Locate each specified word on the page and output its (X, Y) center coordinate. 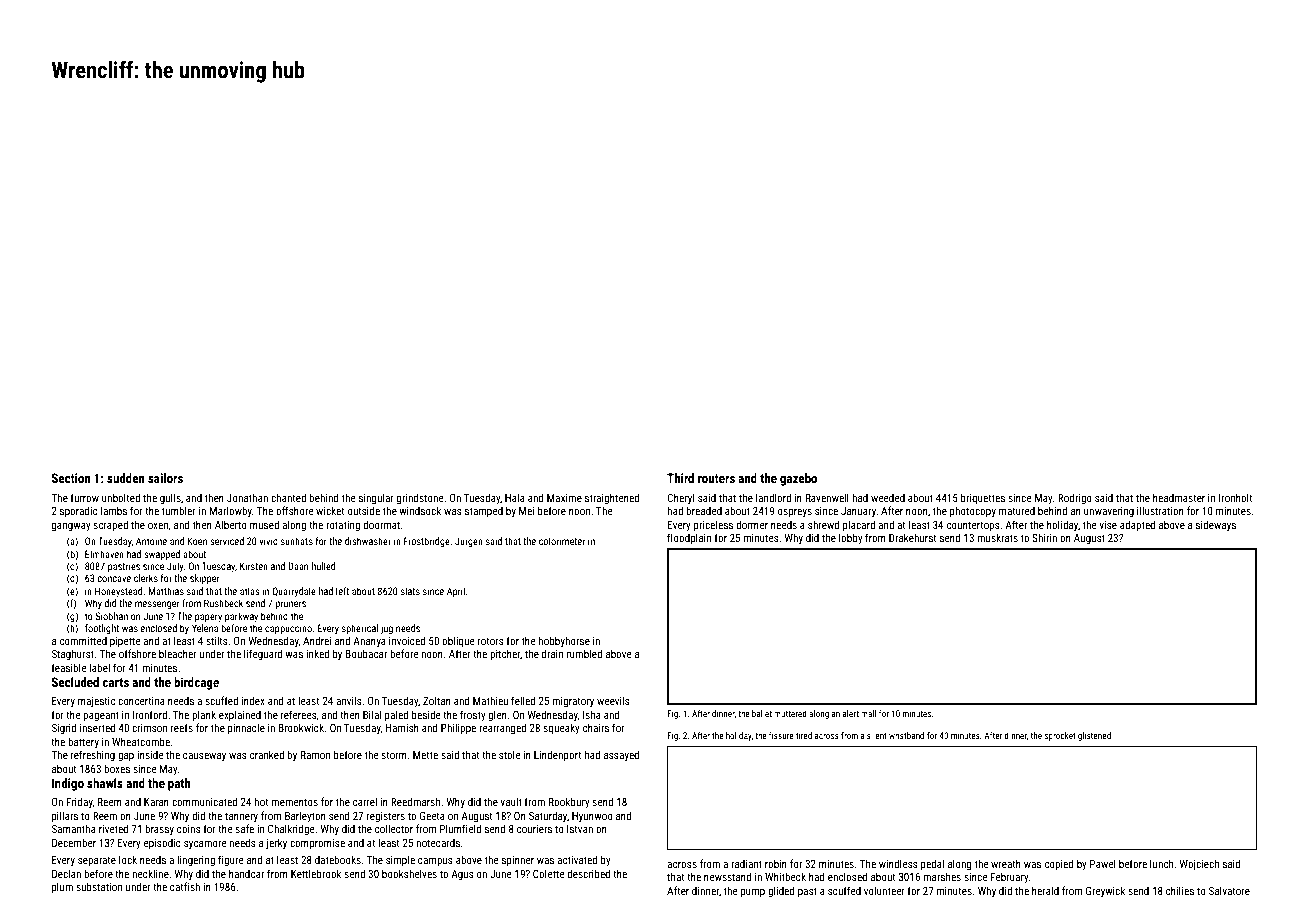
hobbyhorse (564, 641)
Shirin (1044, 537)
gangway (71, 527)
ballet (762, 713)
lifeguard (263, 655)
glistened (1094, 736)
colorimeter (562, 541)
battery (83, 742)
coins (189, 829)
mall (868, 713)
